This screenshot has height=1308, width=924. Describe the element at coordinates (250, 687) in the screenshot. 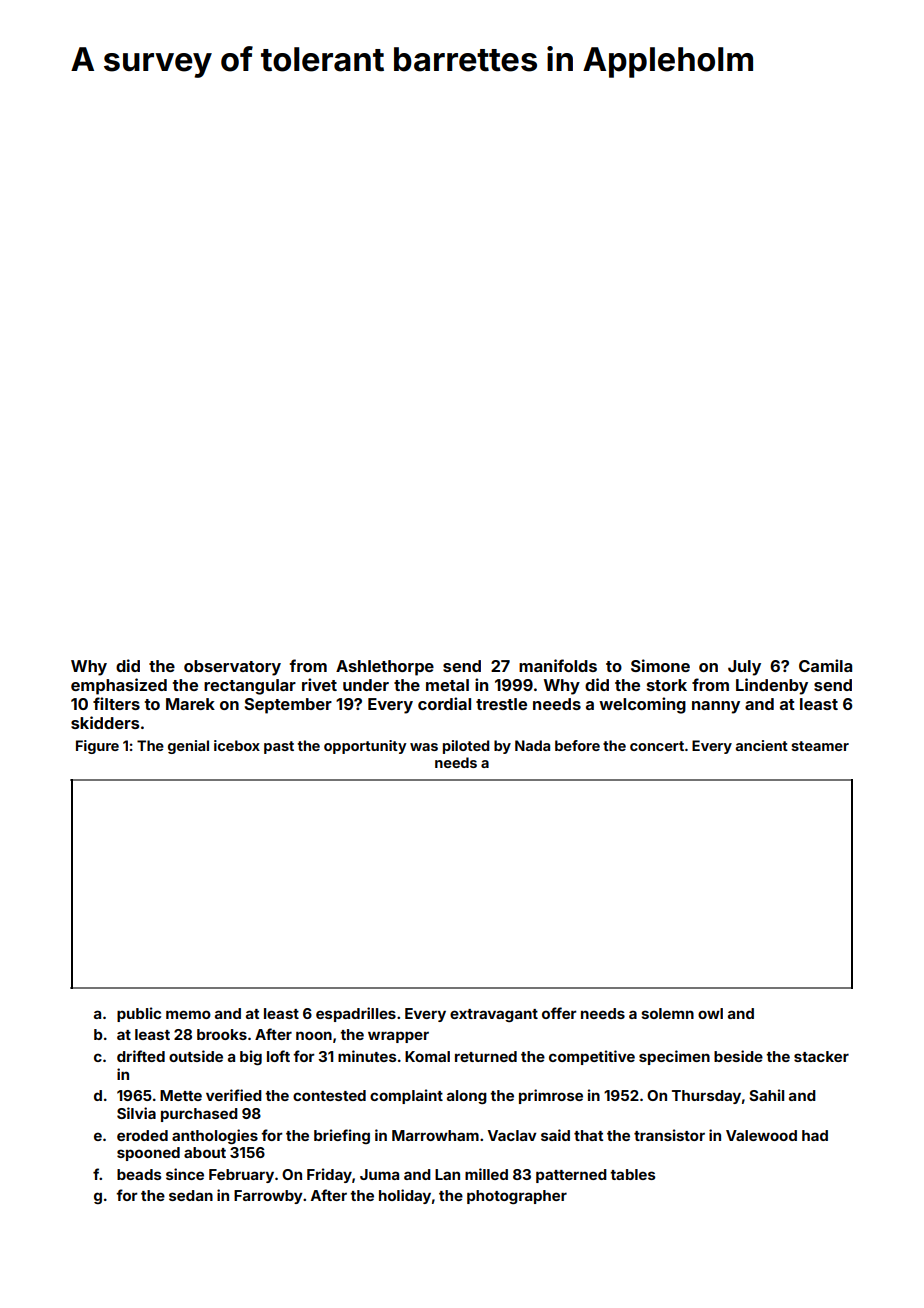

I see `rectangular` at that location.
